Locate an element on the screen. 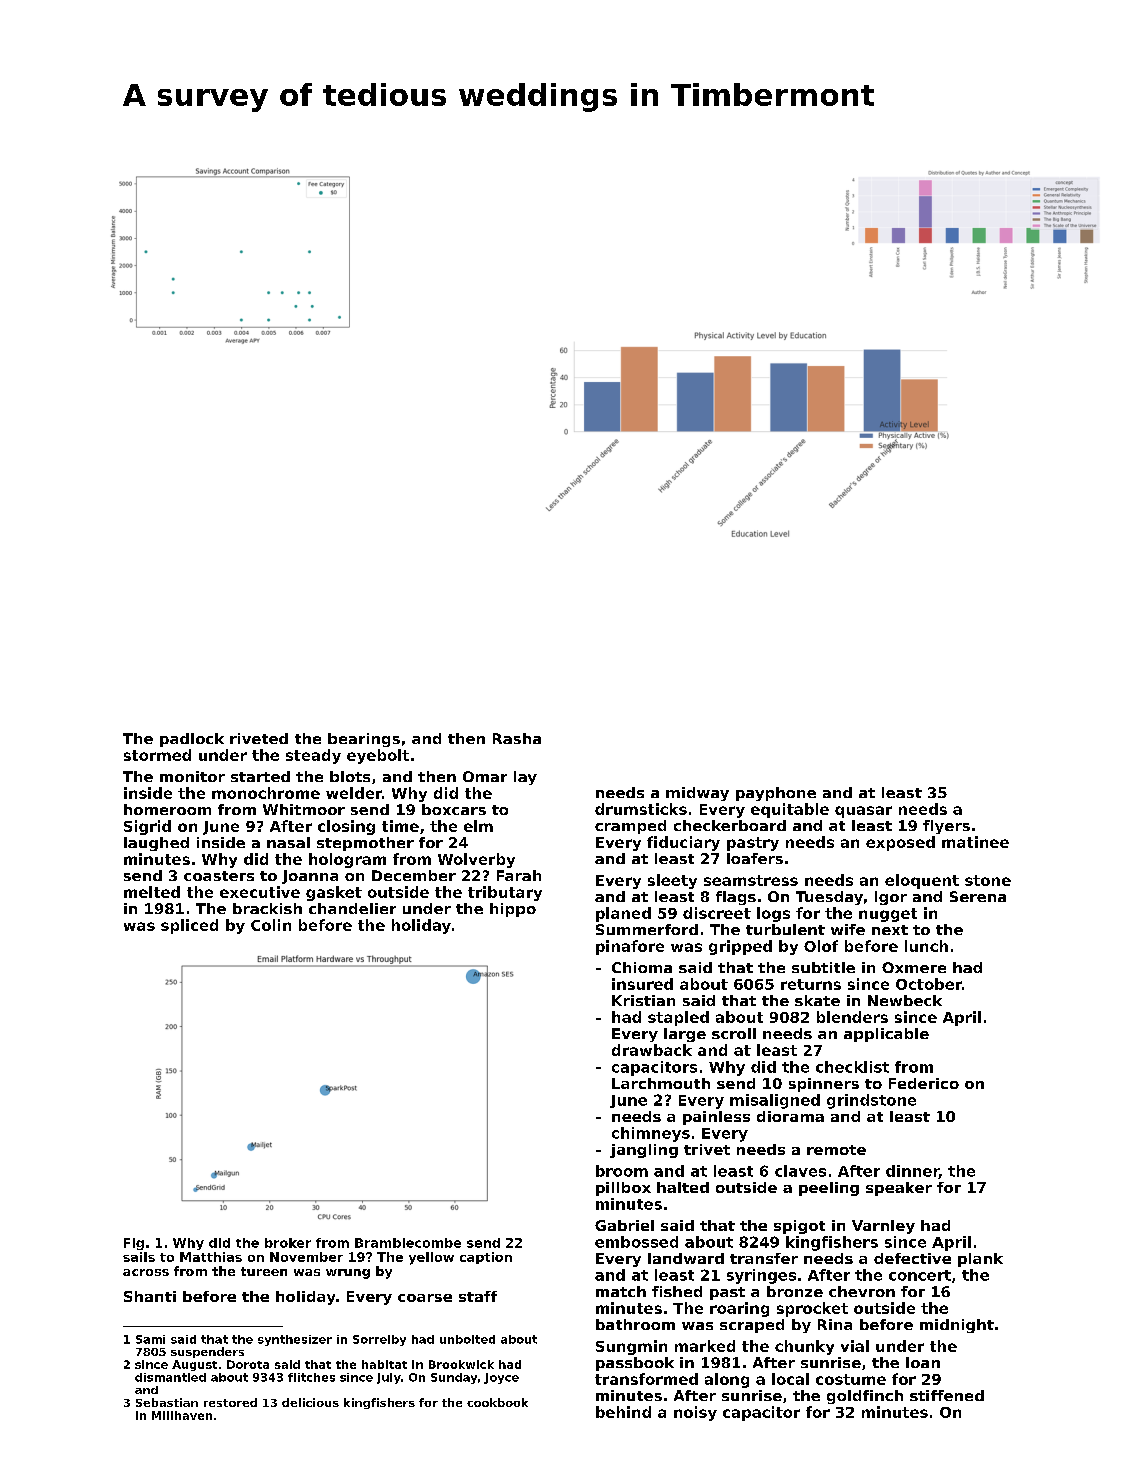 The width and height of the screenshot is (1138, 1473). Igor is located at coordinates (891, 898).
